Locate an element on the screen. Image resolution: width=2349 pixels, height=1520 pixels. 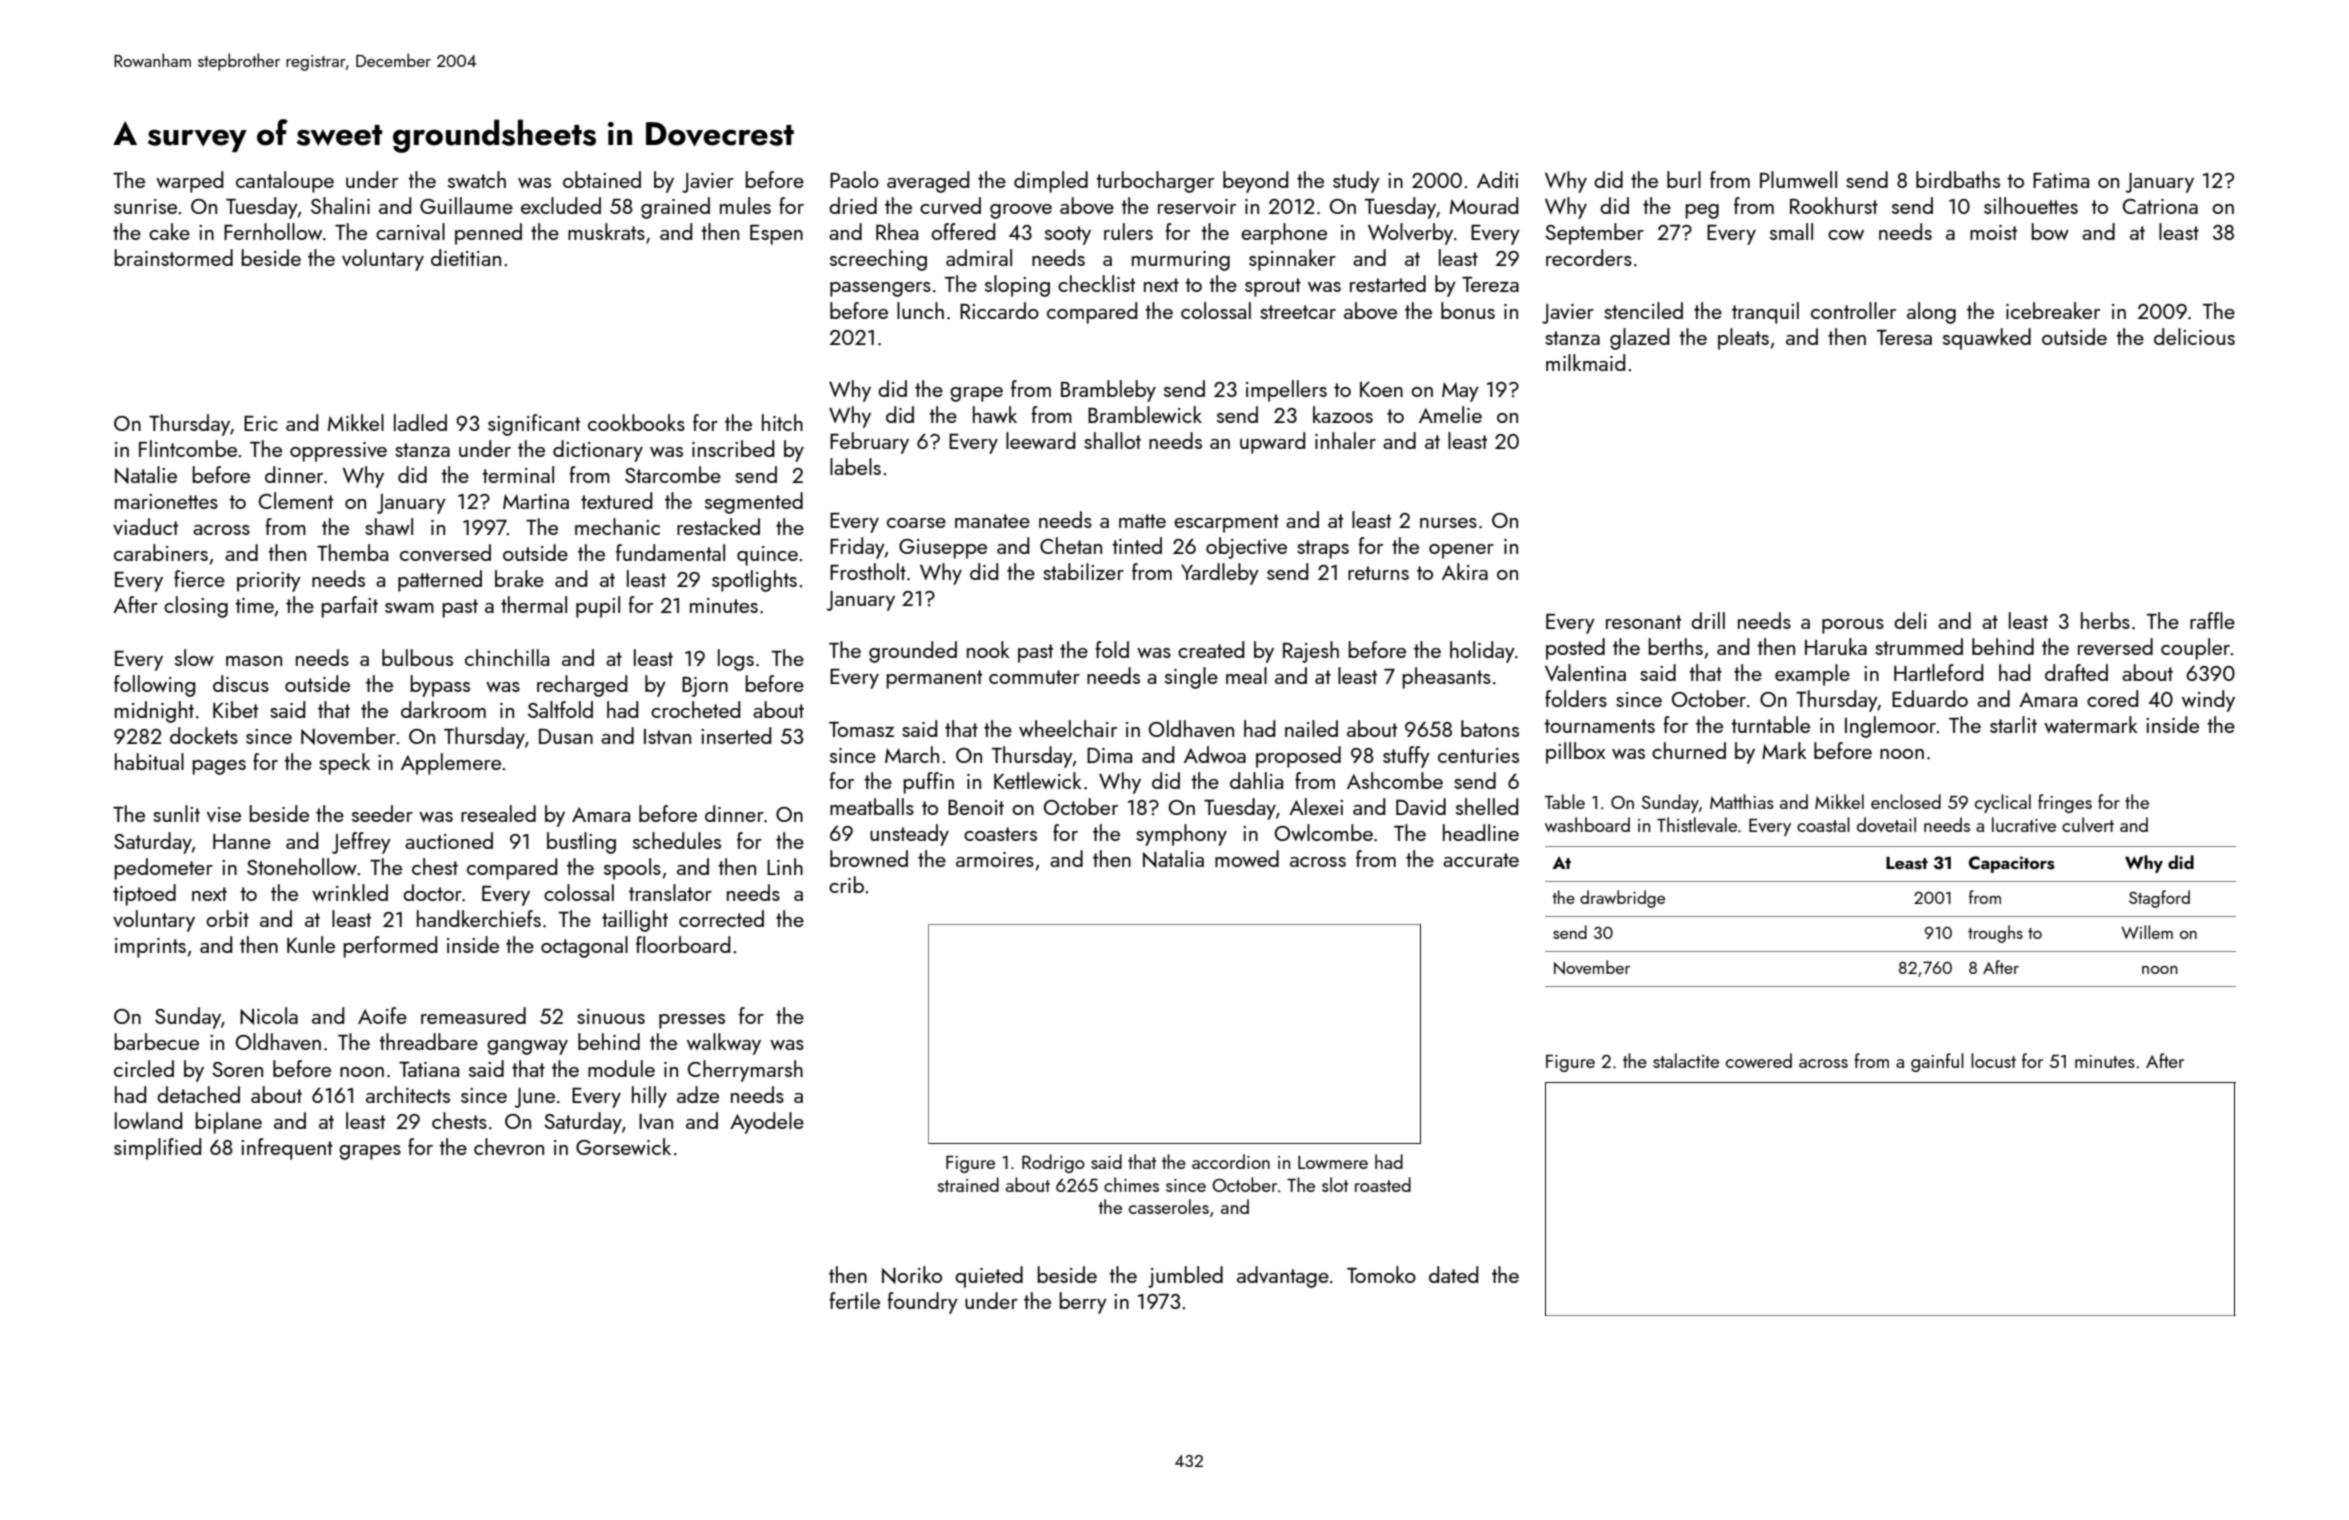
infrequent is located at coordinates (287, 1149).
